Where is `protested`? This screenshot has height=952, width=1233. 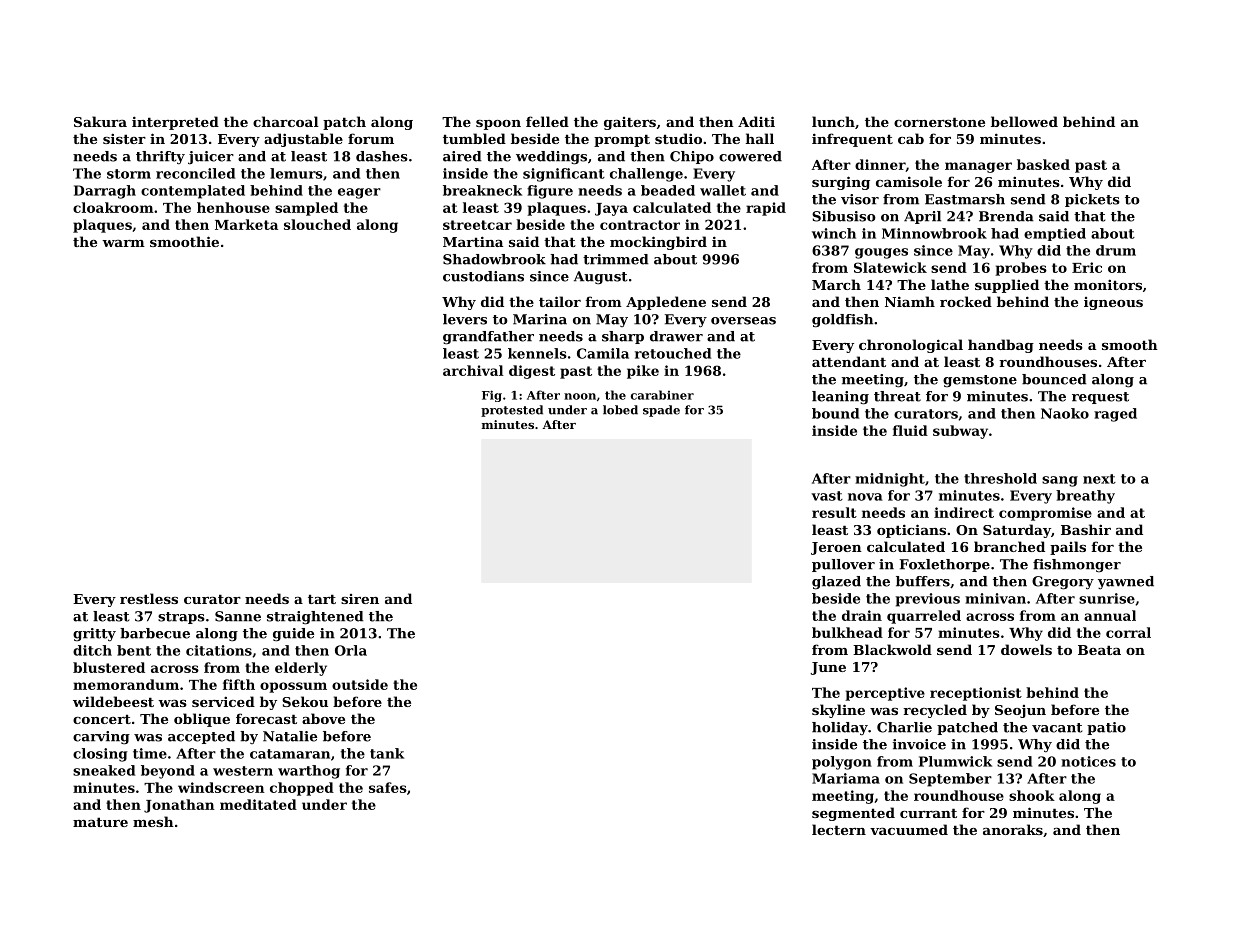
protested is located at coordinates (512, 411).
